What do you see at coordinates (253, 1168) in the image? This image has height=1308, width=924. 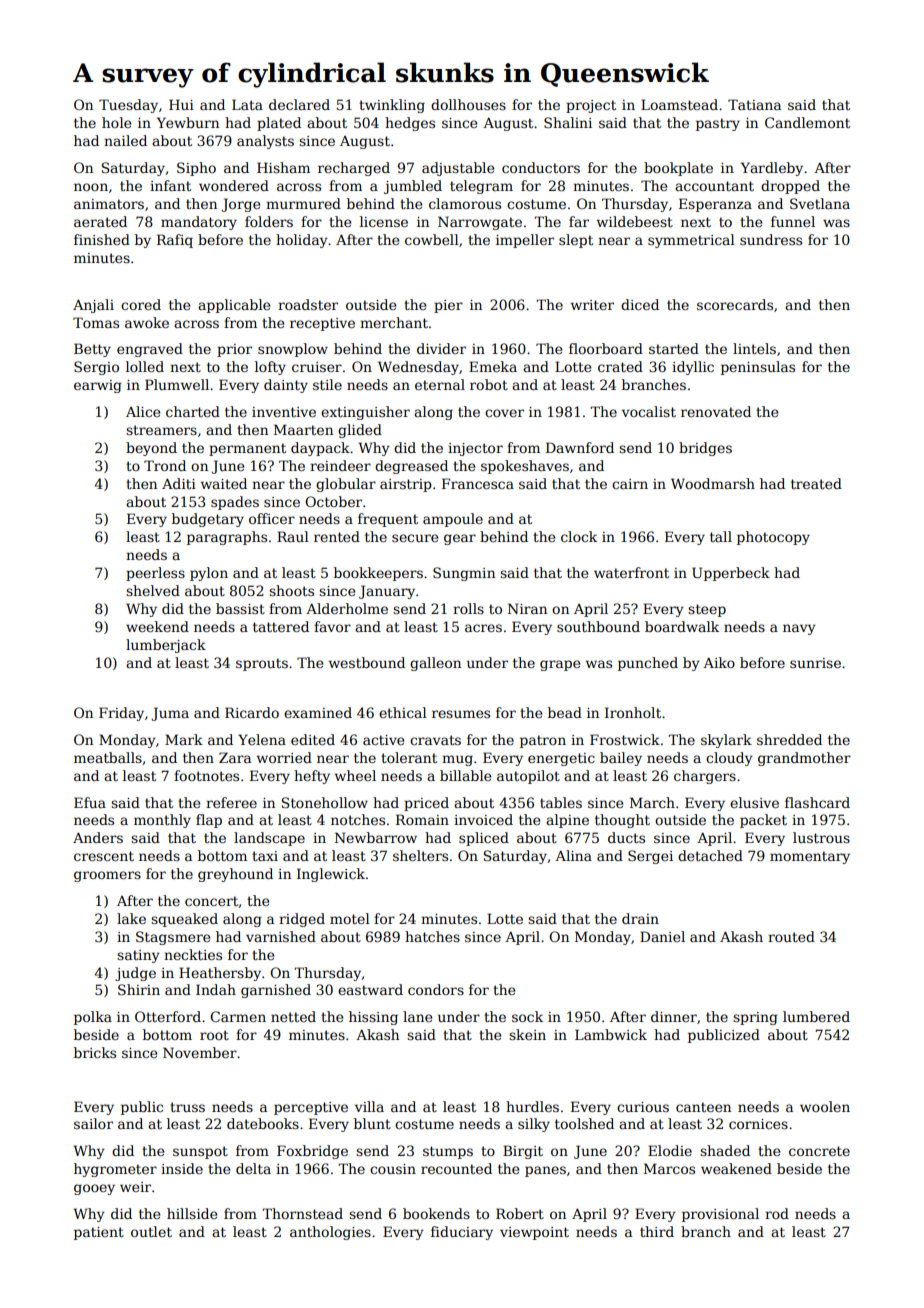 I see `delta` at bounding box center [253, 1168].
